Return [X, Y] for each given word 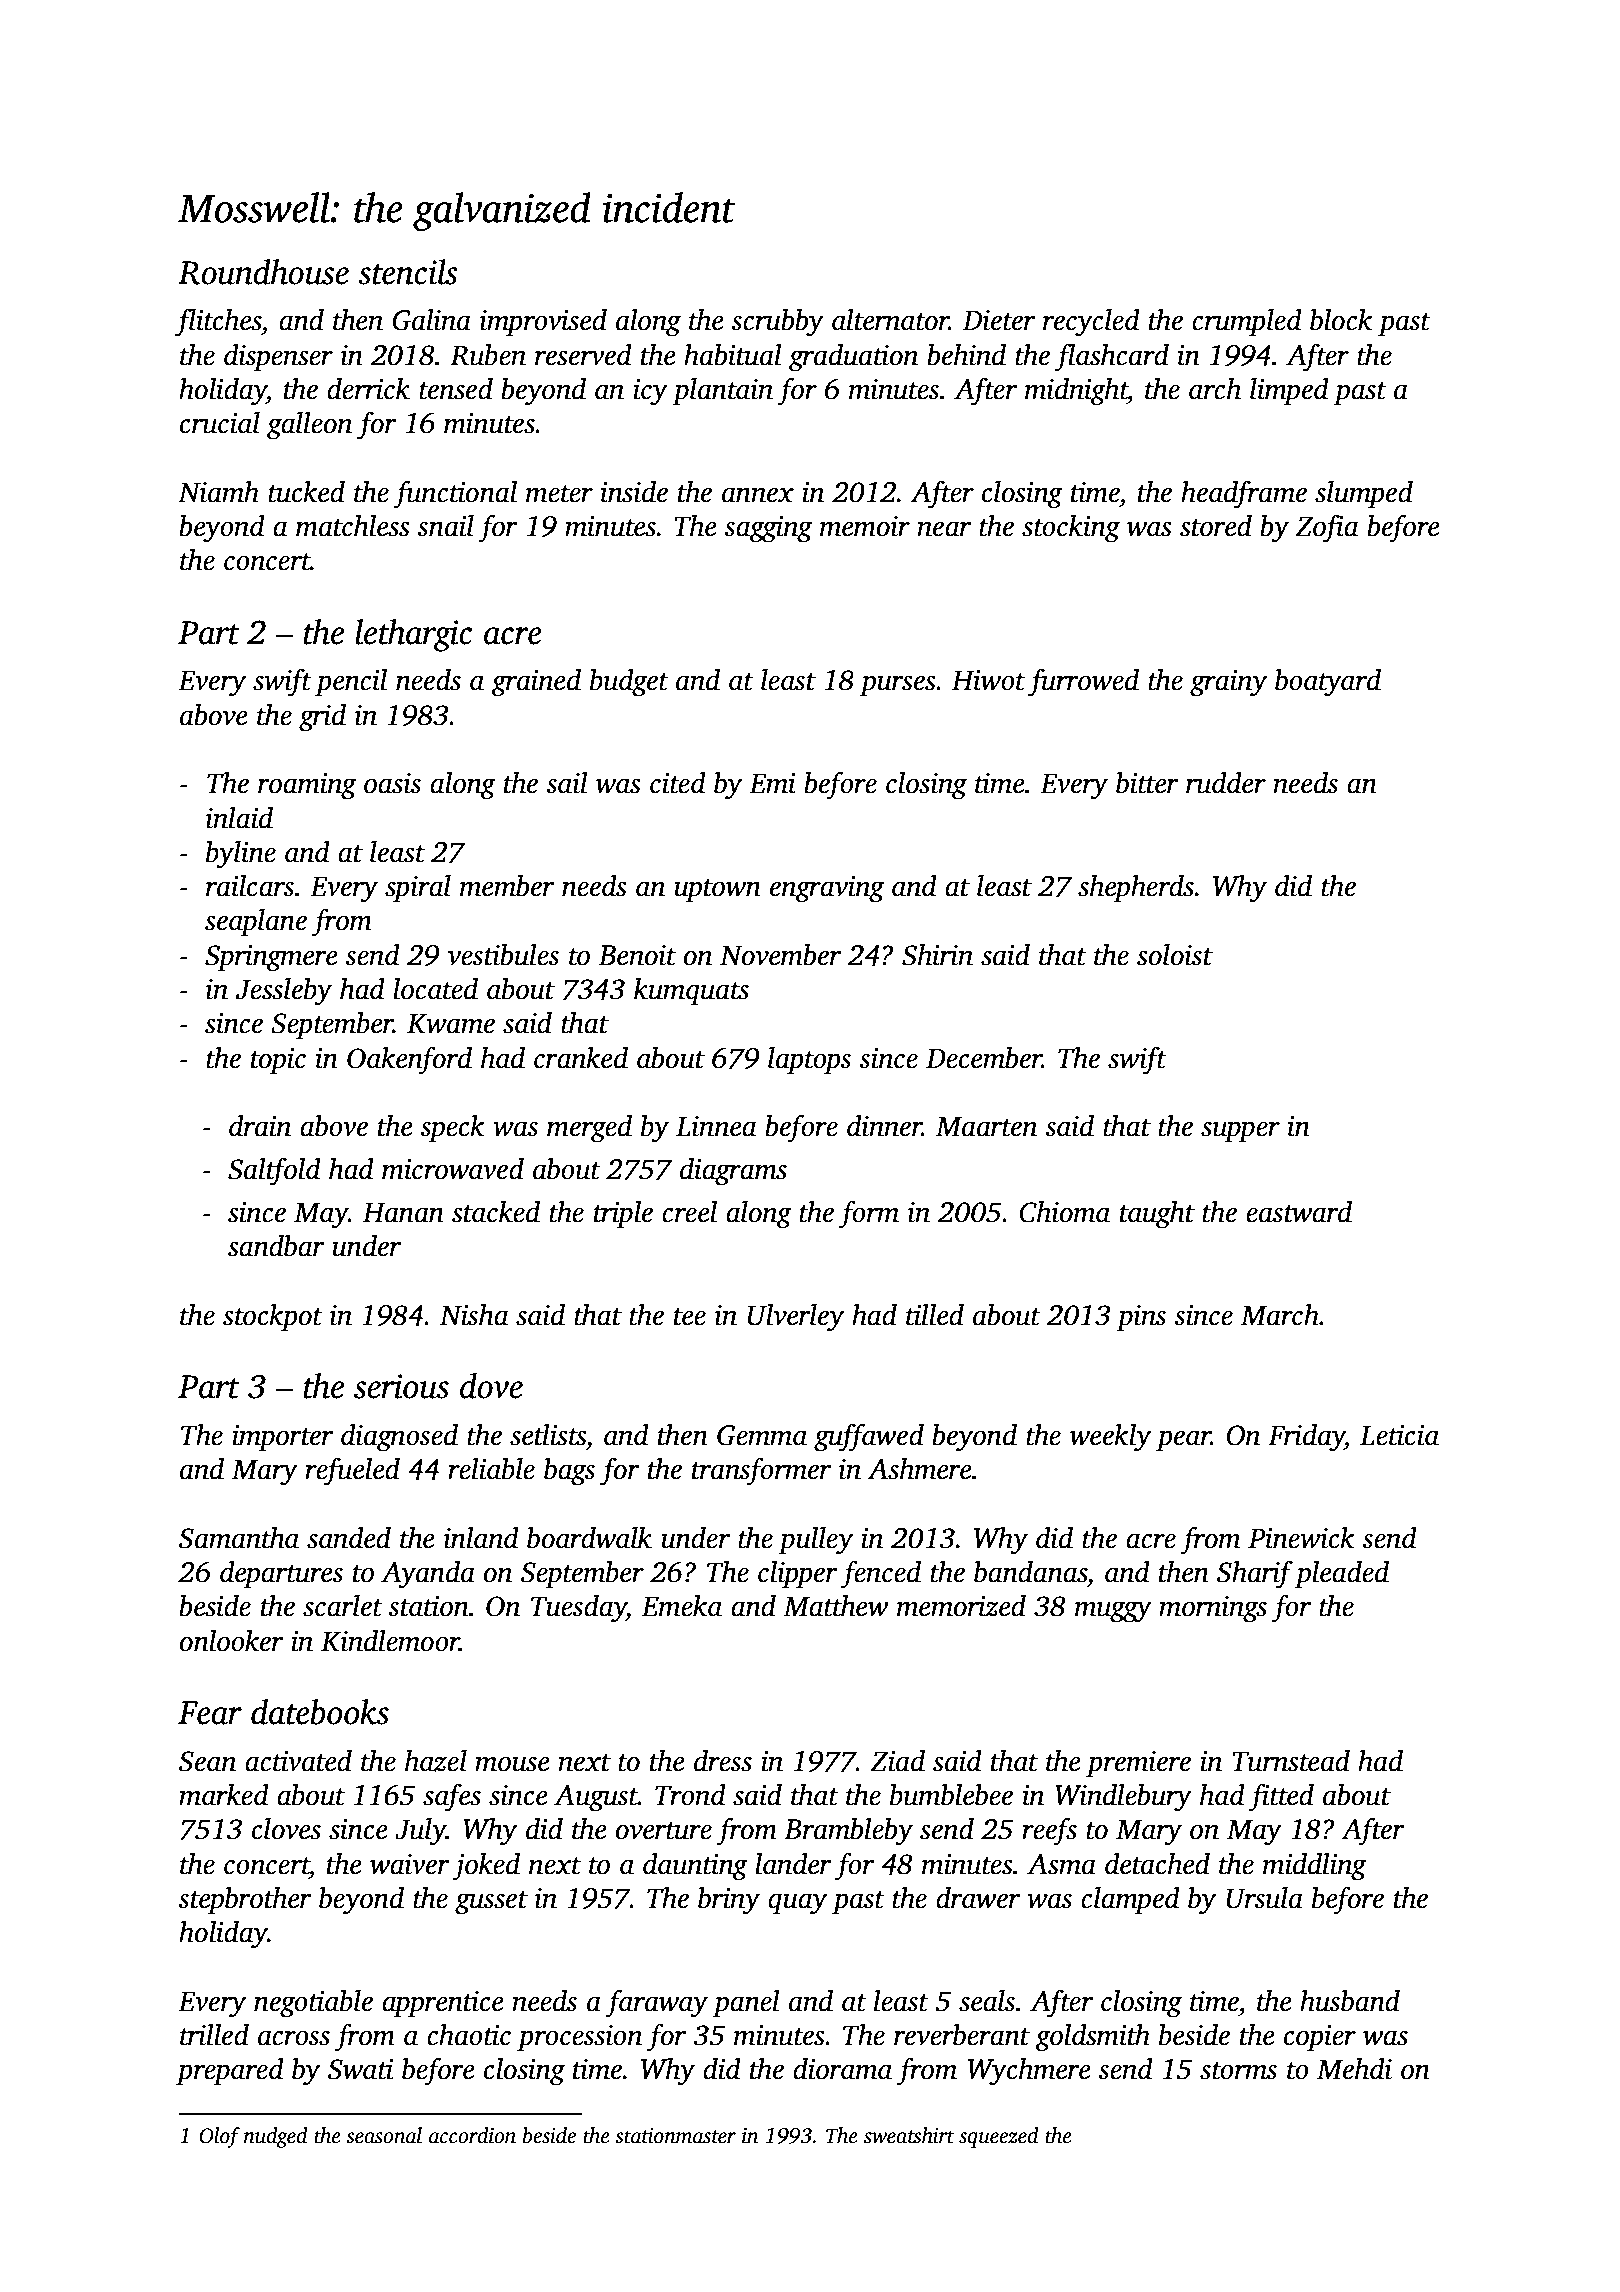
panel [746, 2004]
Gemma [762, 1435]
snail [445, 526]
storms [1238, 2071]
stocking [1071, 529]
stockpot [273, 1318]
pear [1183, 1441]
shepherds [1136, 889]
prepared [230, 2072]
